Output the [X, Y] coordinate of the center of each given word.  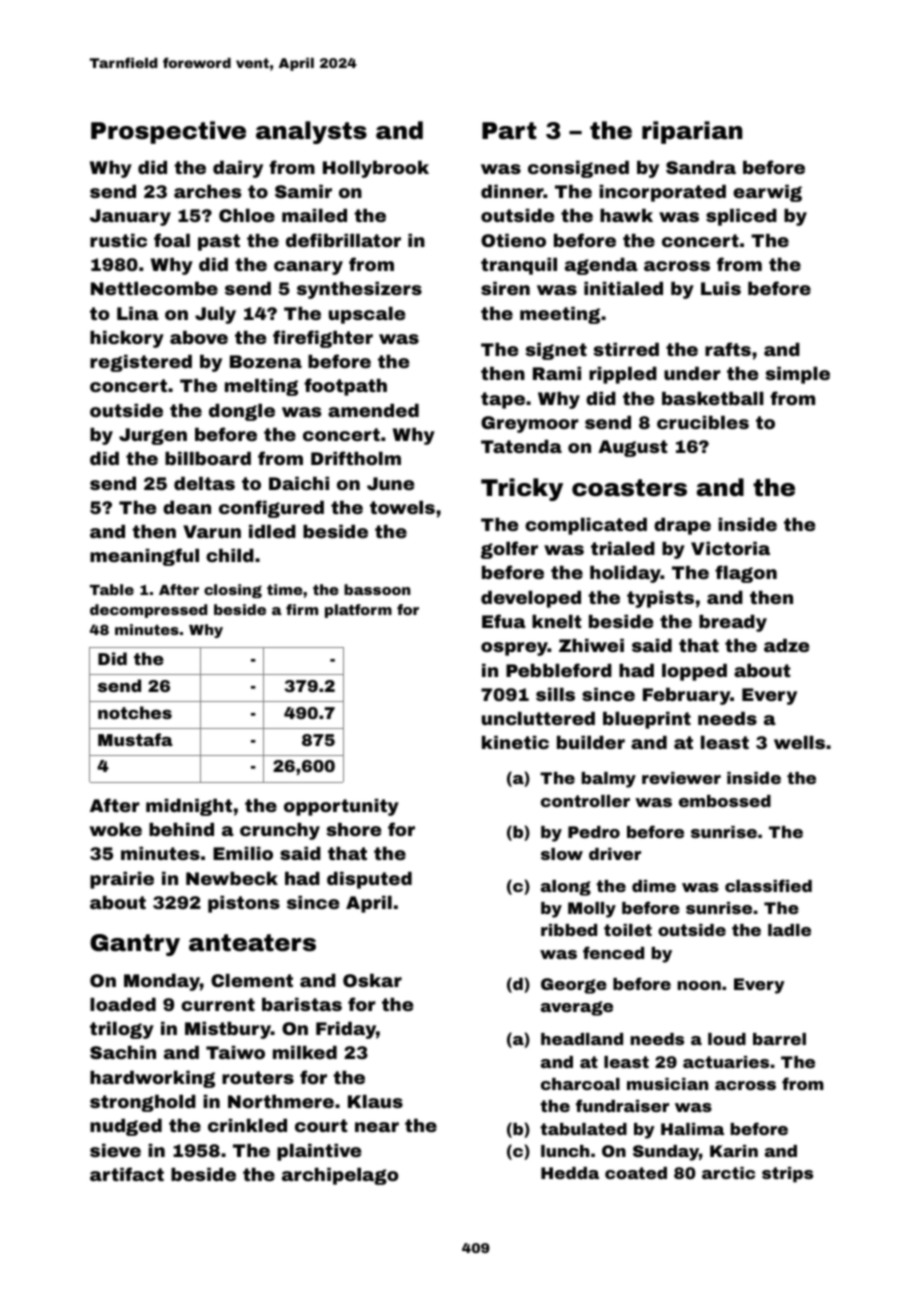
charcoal [580, 1084]
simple [797, 375]
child [230, 555]
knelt [557, 621]
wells [799, 742]
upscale [367, 315]
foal [172, 240]
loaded [123, 1004]
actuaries [726, 1062]
